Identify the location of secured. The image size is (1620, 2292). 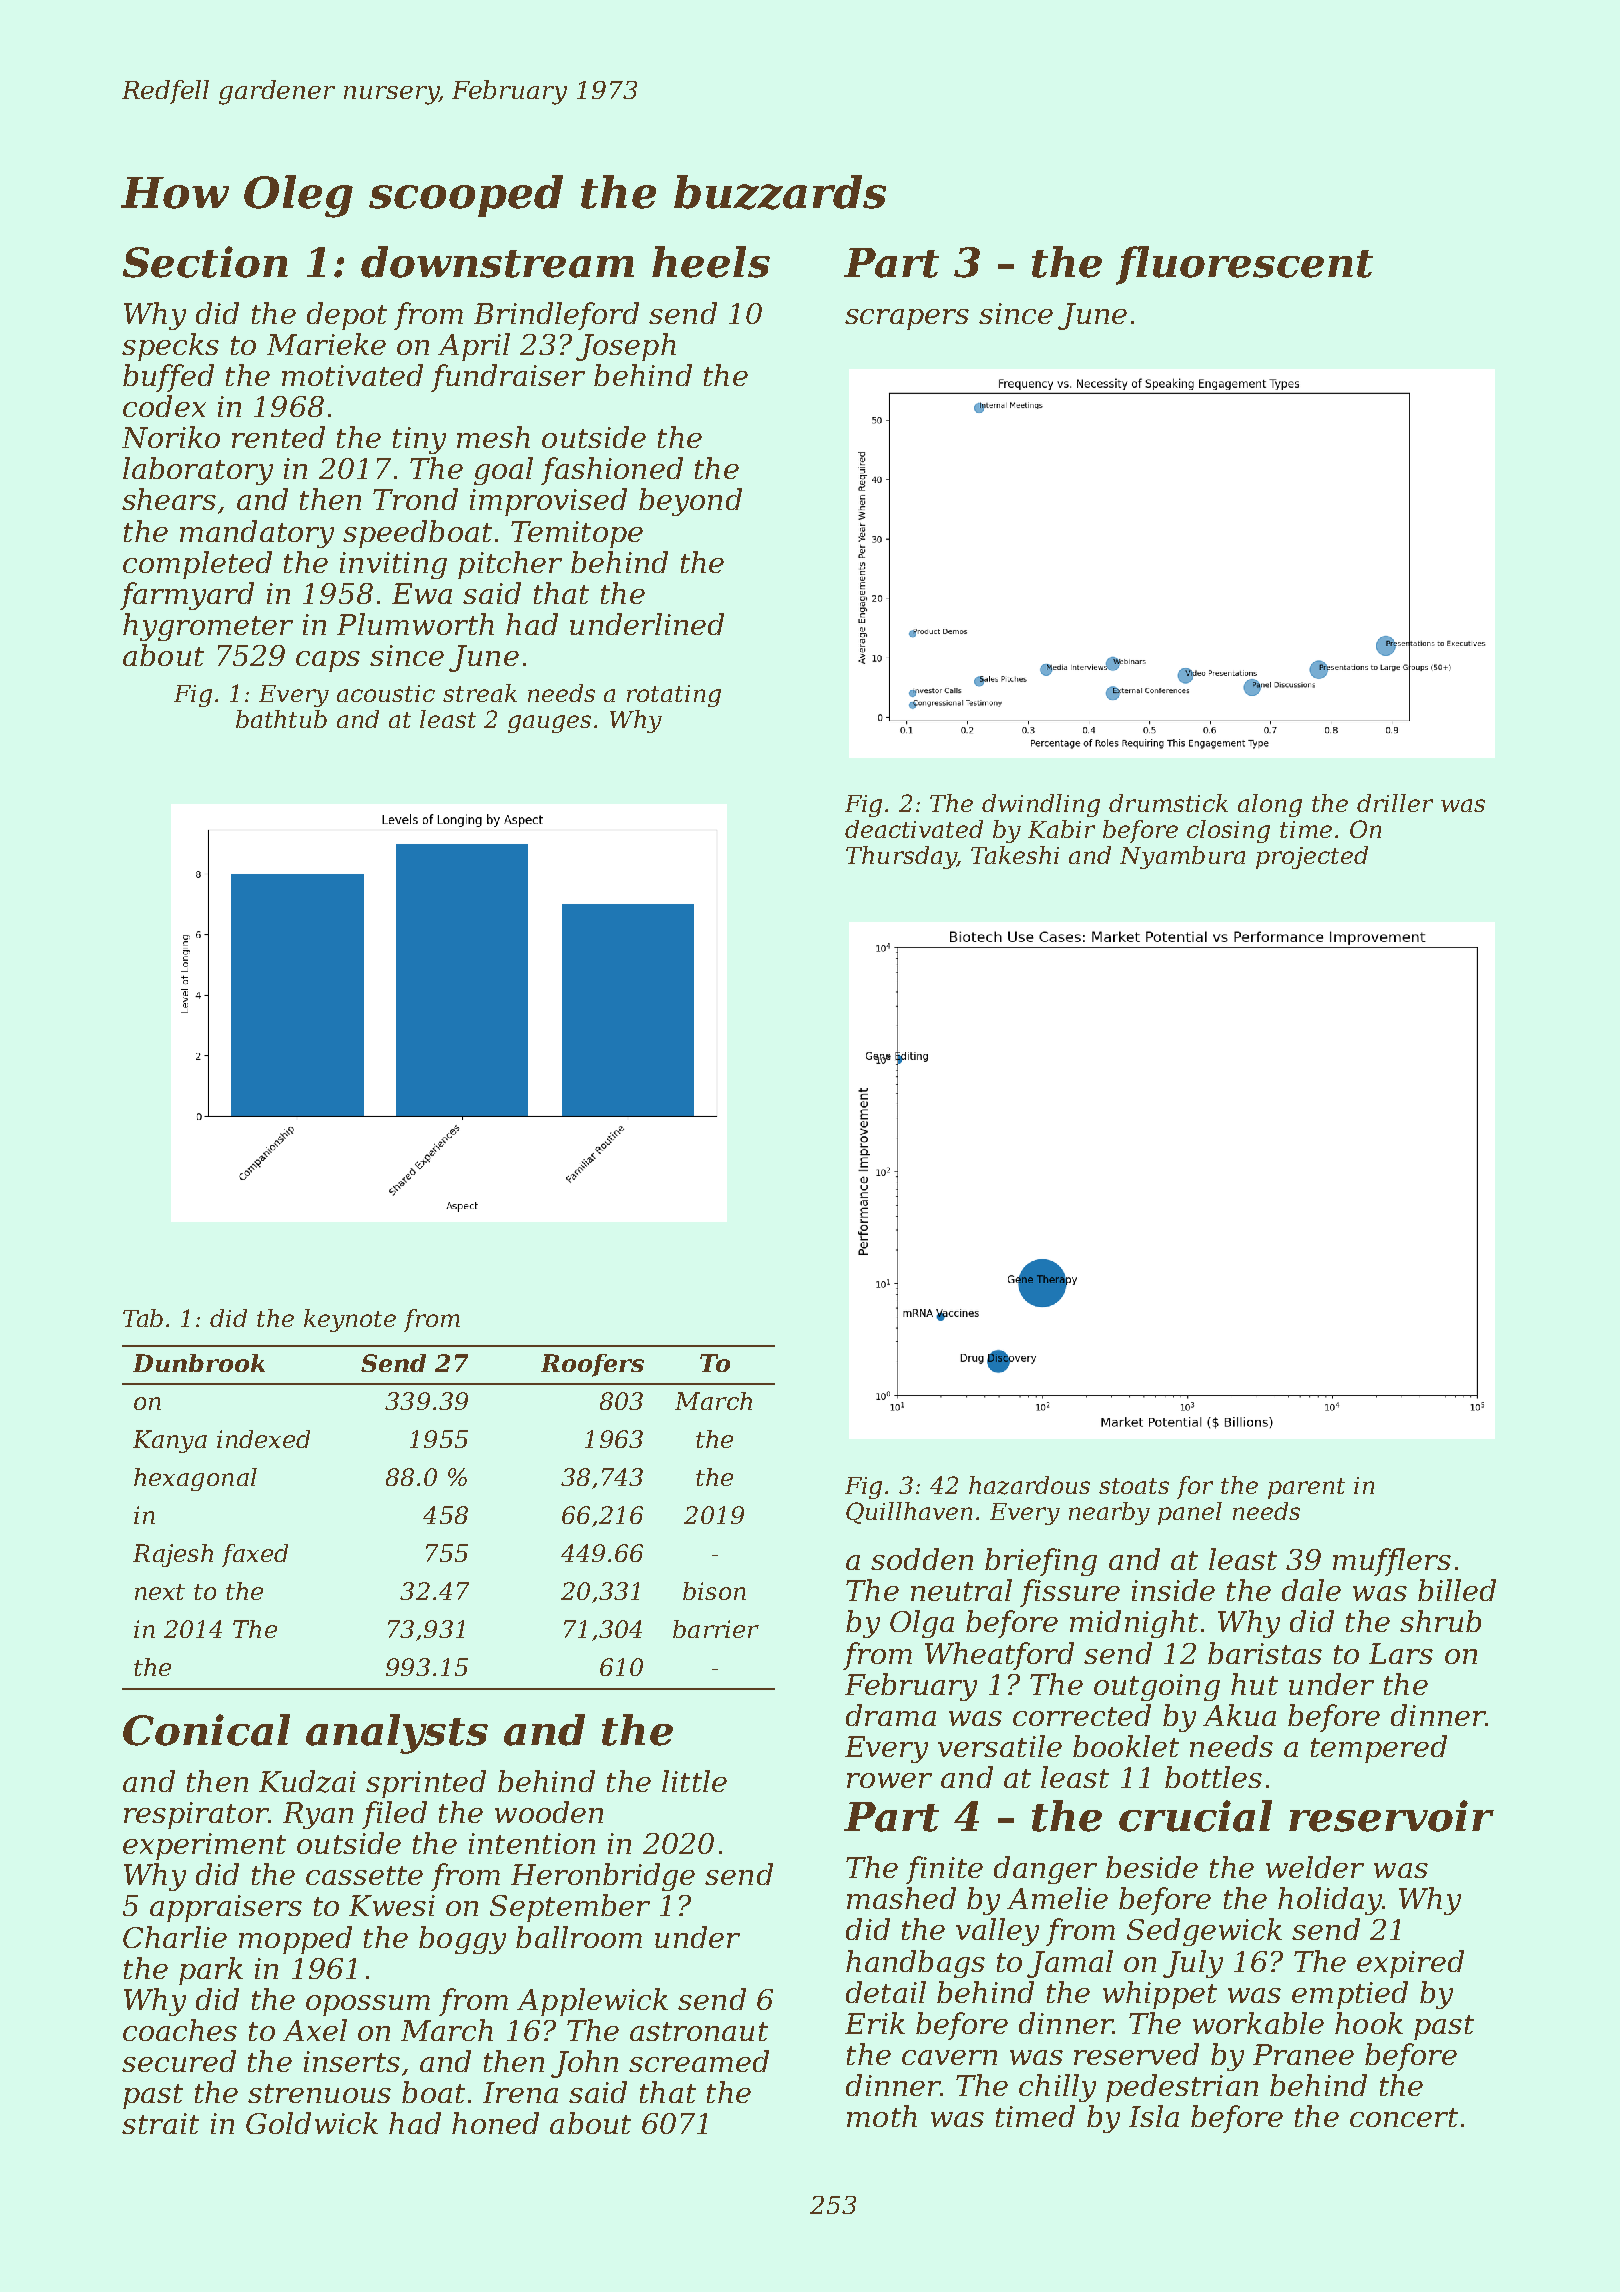
(179, 2061).
